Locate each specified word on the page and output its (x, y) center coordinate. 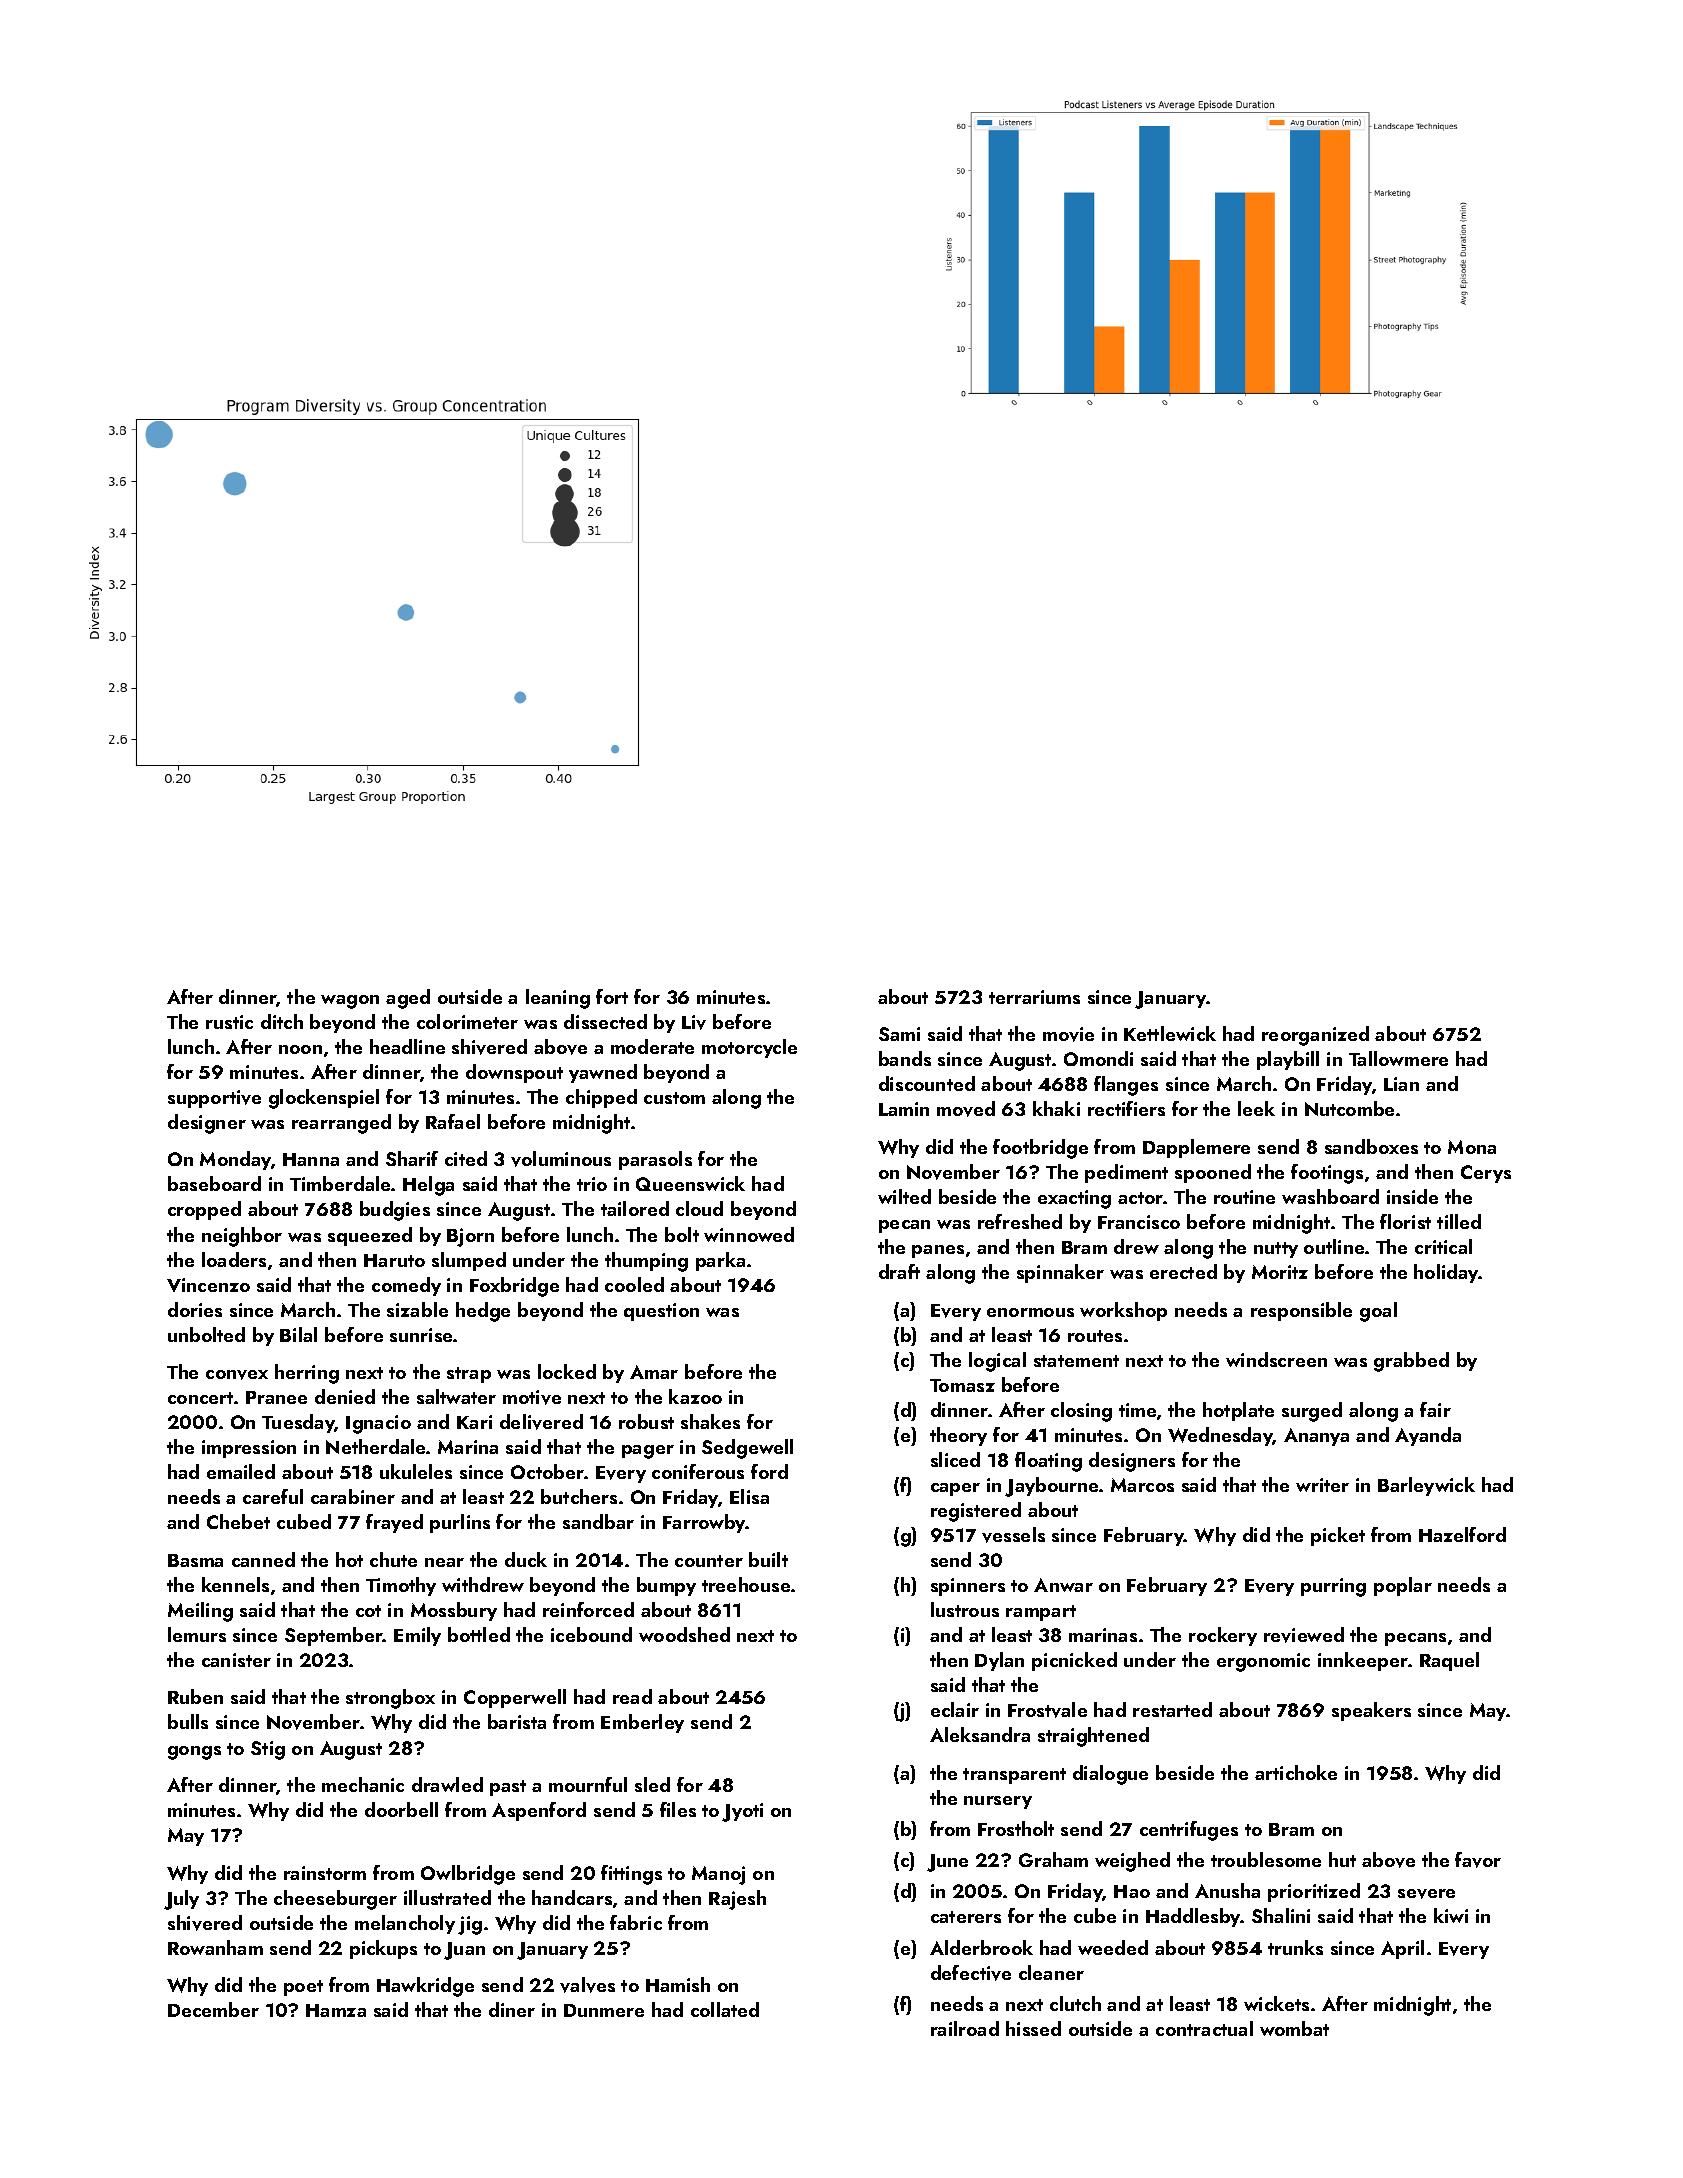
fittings (631, 1875)
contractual (1204, 2028)
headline (407, 1046)
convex (237, 1375)
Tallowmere (1398, 1058)
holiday (1446, 1273)
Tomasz (962, 1385)
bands (905, 1058)
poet (303, 1988)
